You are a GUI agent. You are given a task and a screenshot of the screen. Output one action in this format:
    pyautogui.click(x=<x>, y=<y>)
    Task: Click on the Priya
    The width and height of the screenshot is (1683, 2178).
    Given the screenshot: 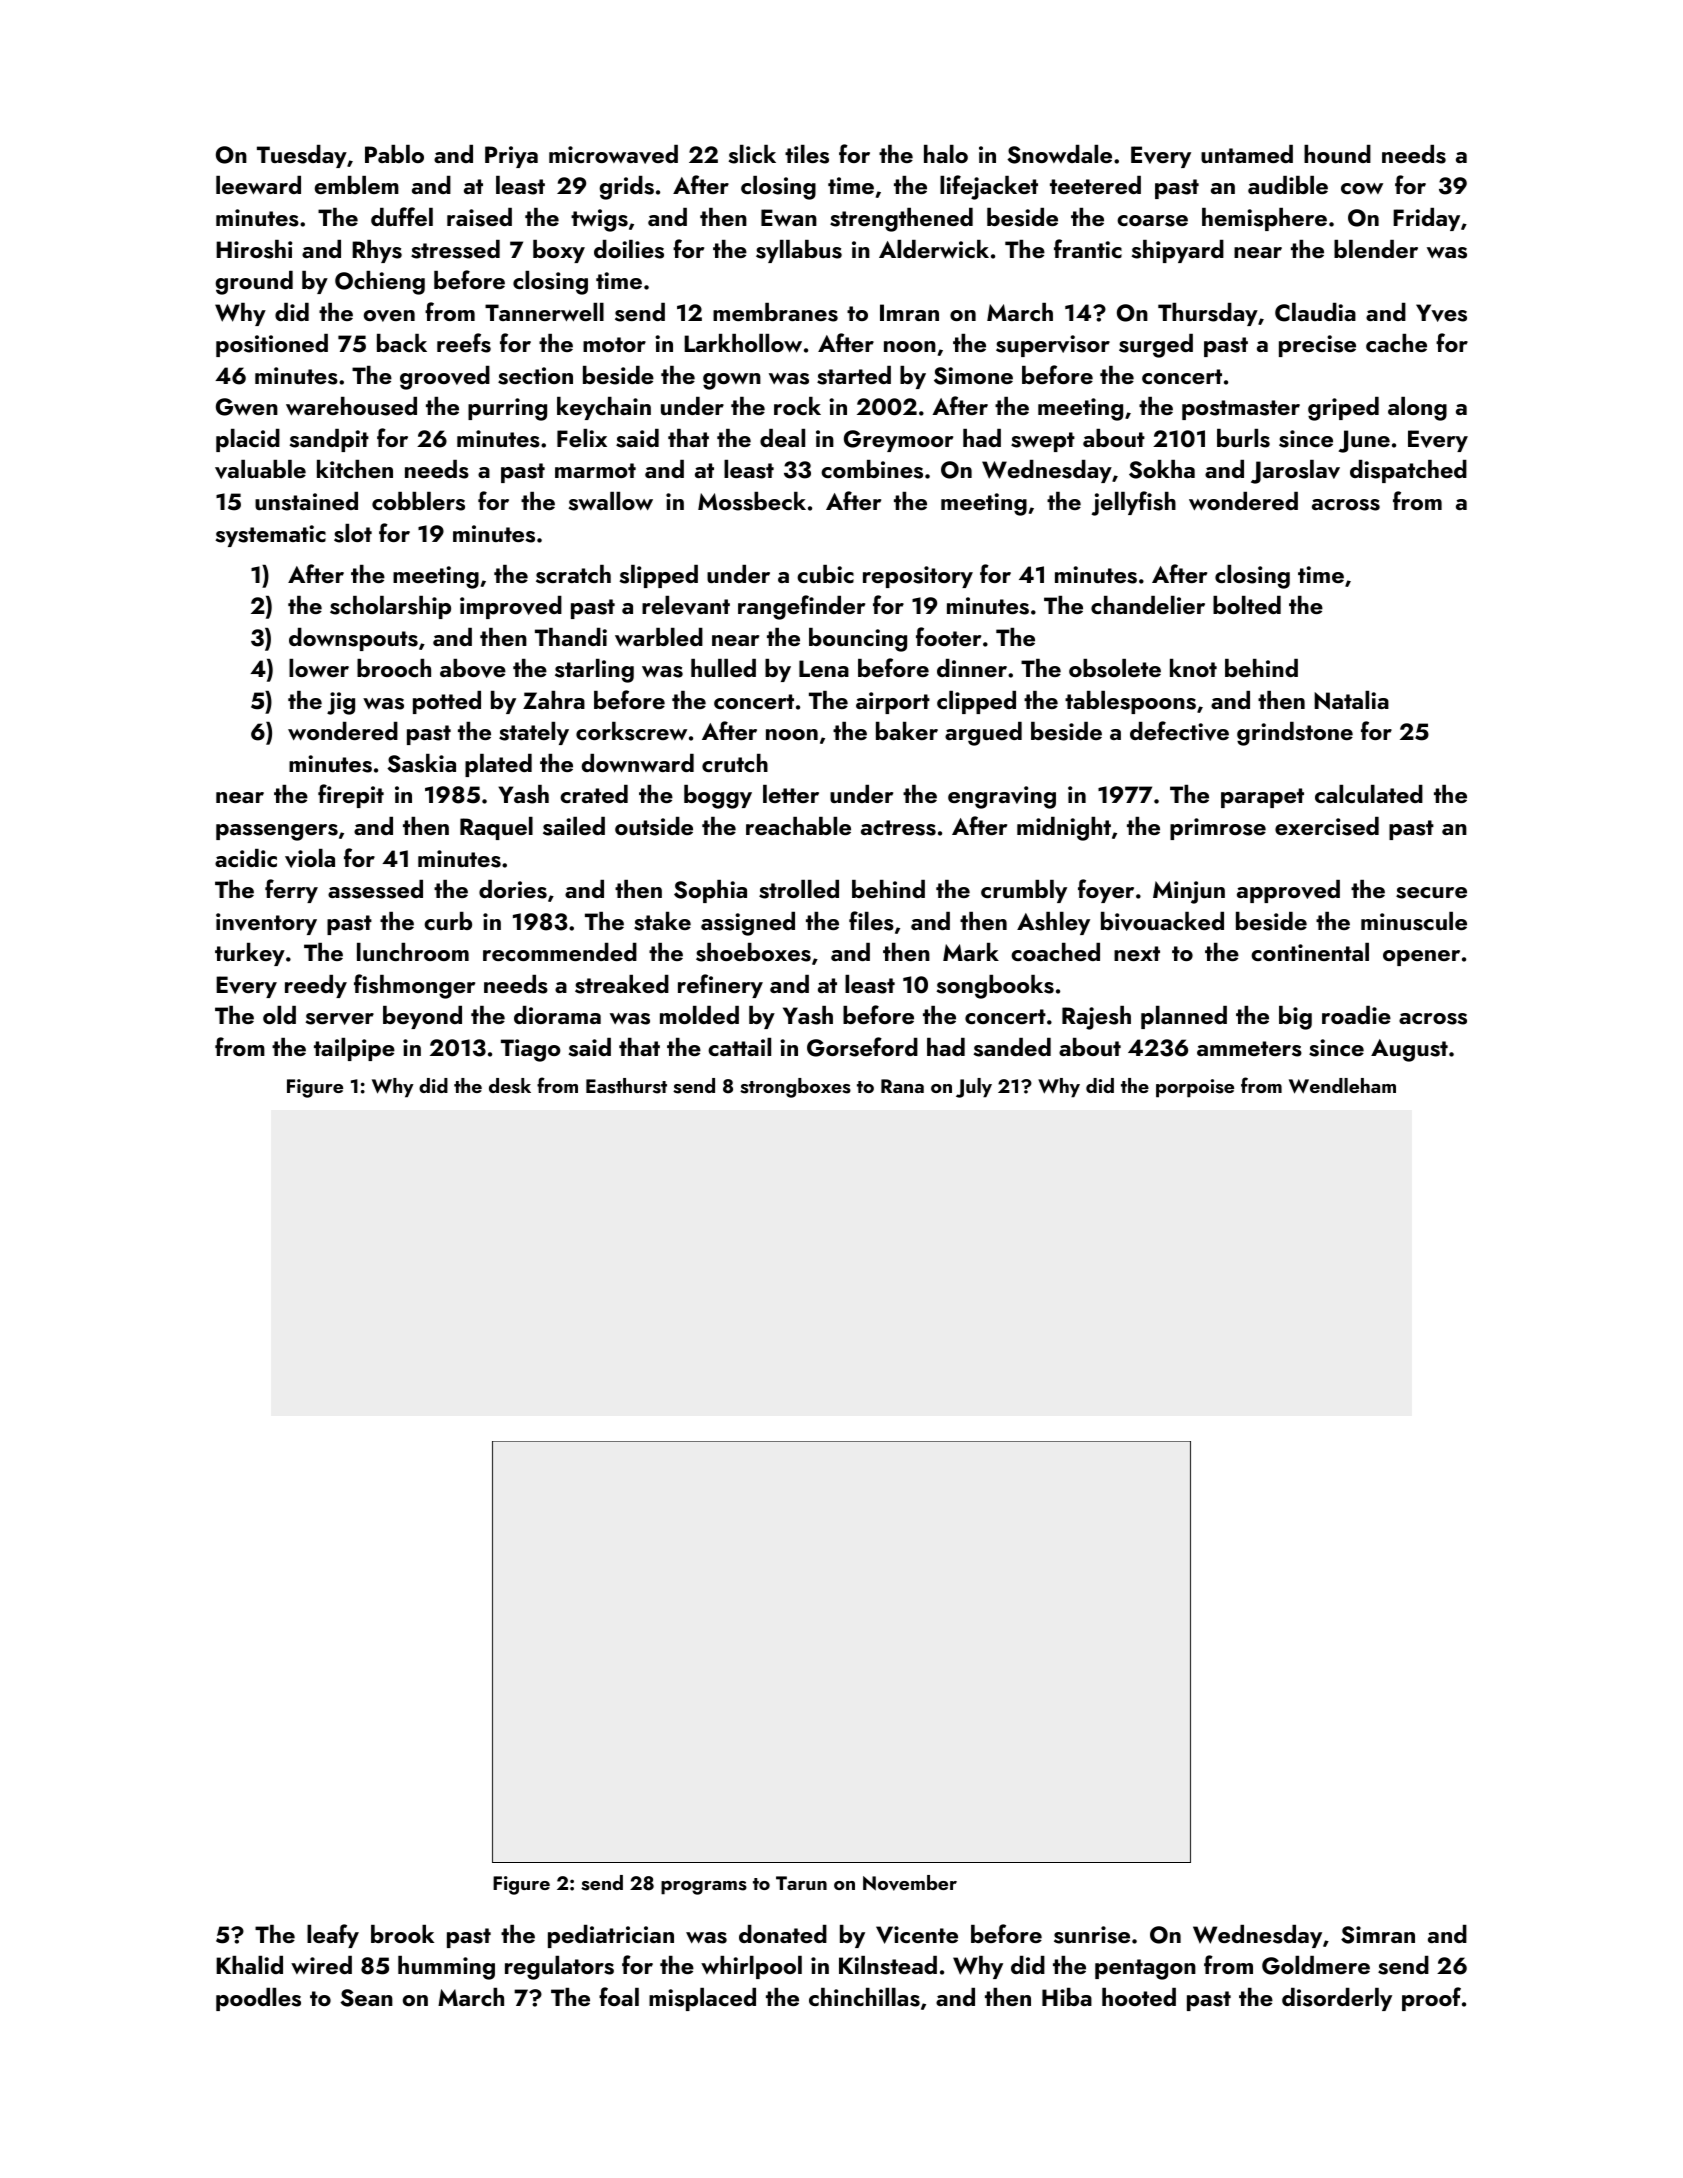 What is the action you would take?
    pyautogui.click(x=511, y=157)
